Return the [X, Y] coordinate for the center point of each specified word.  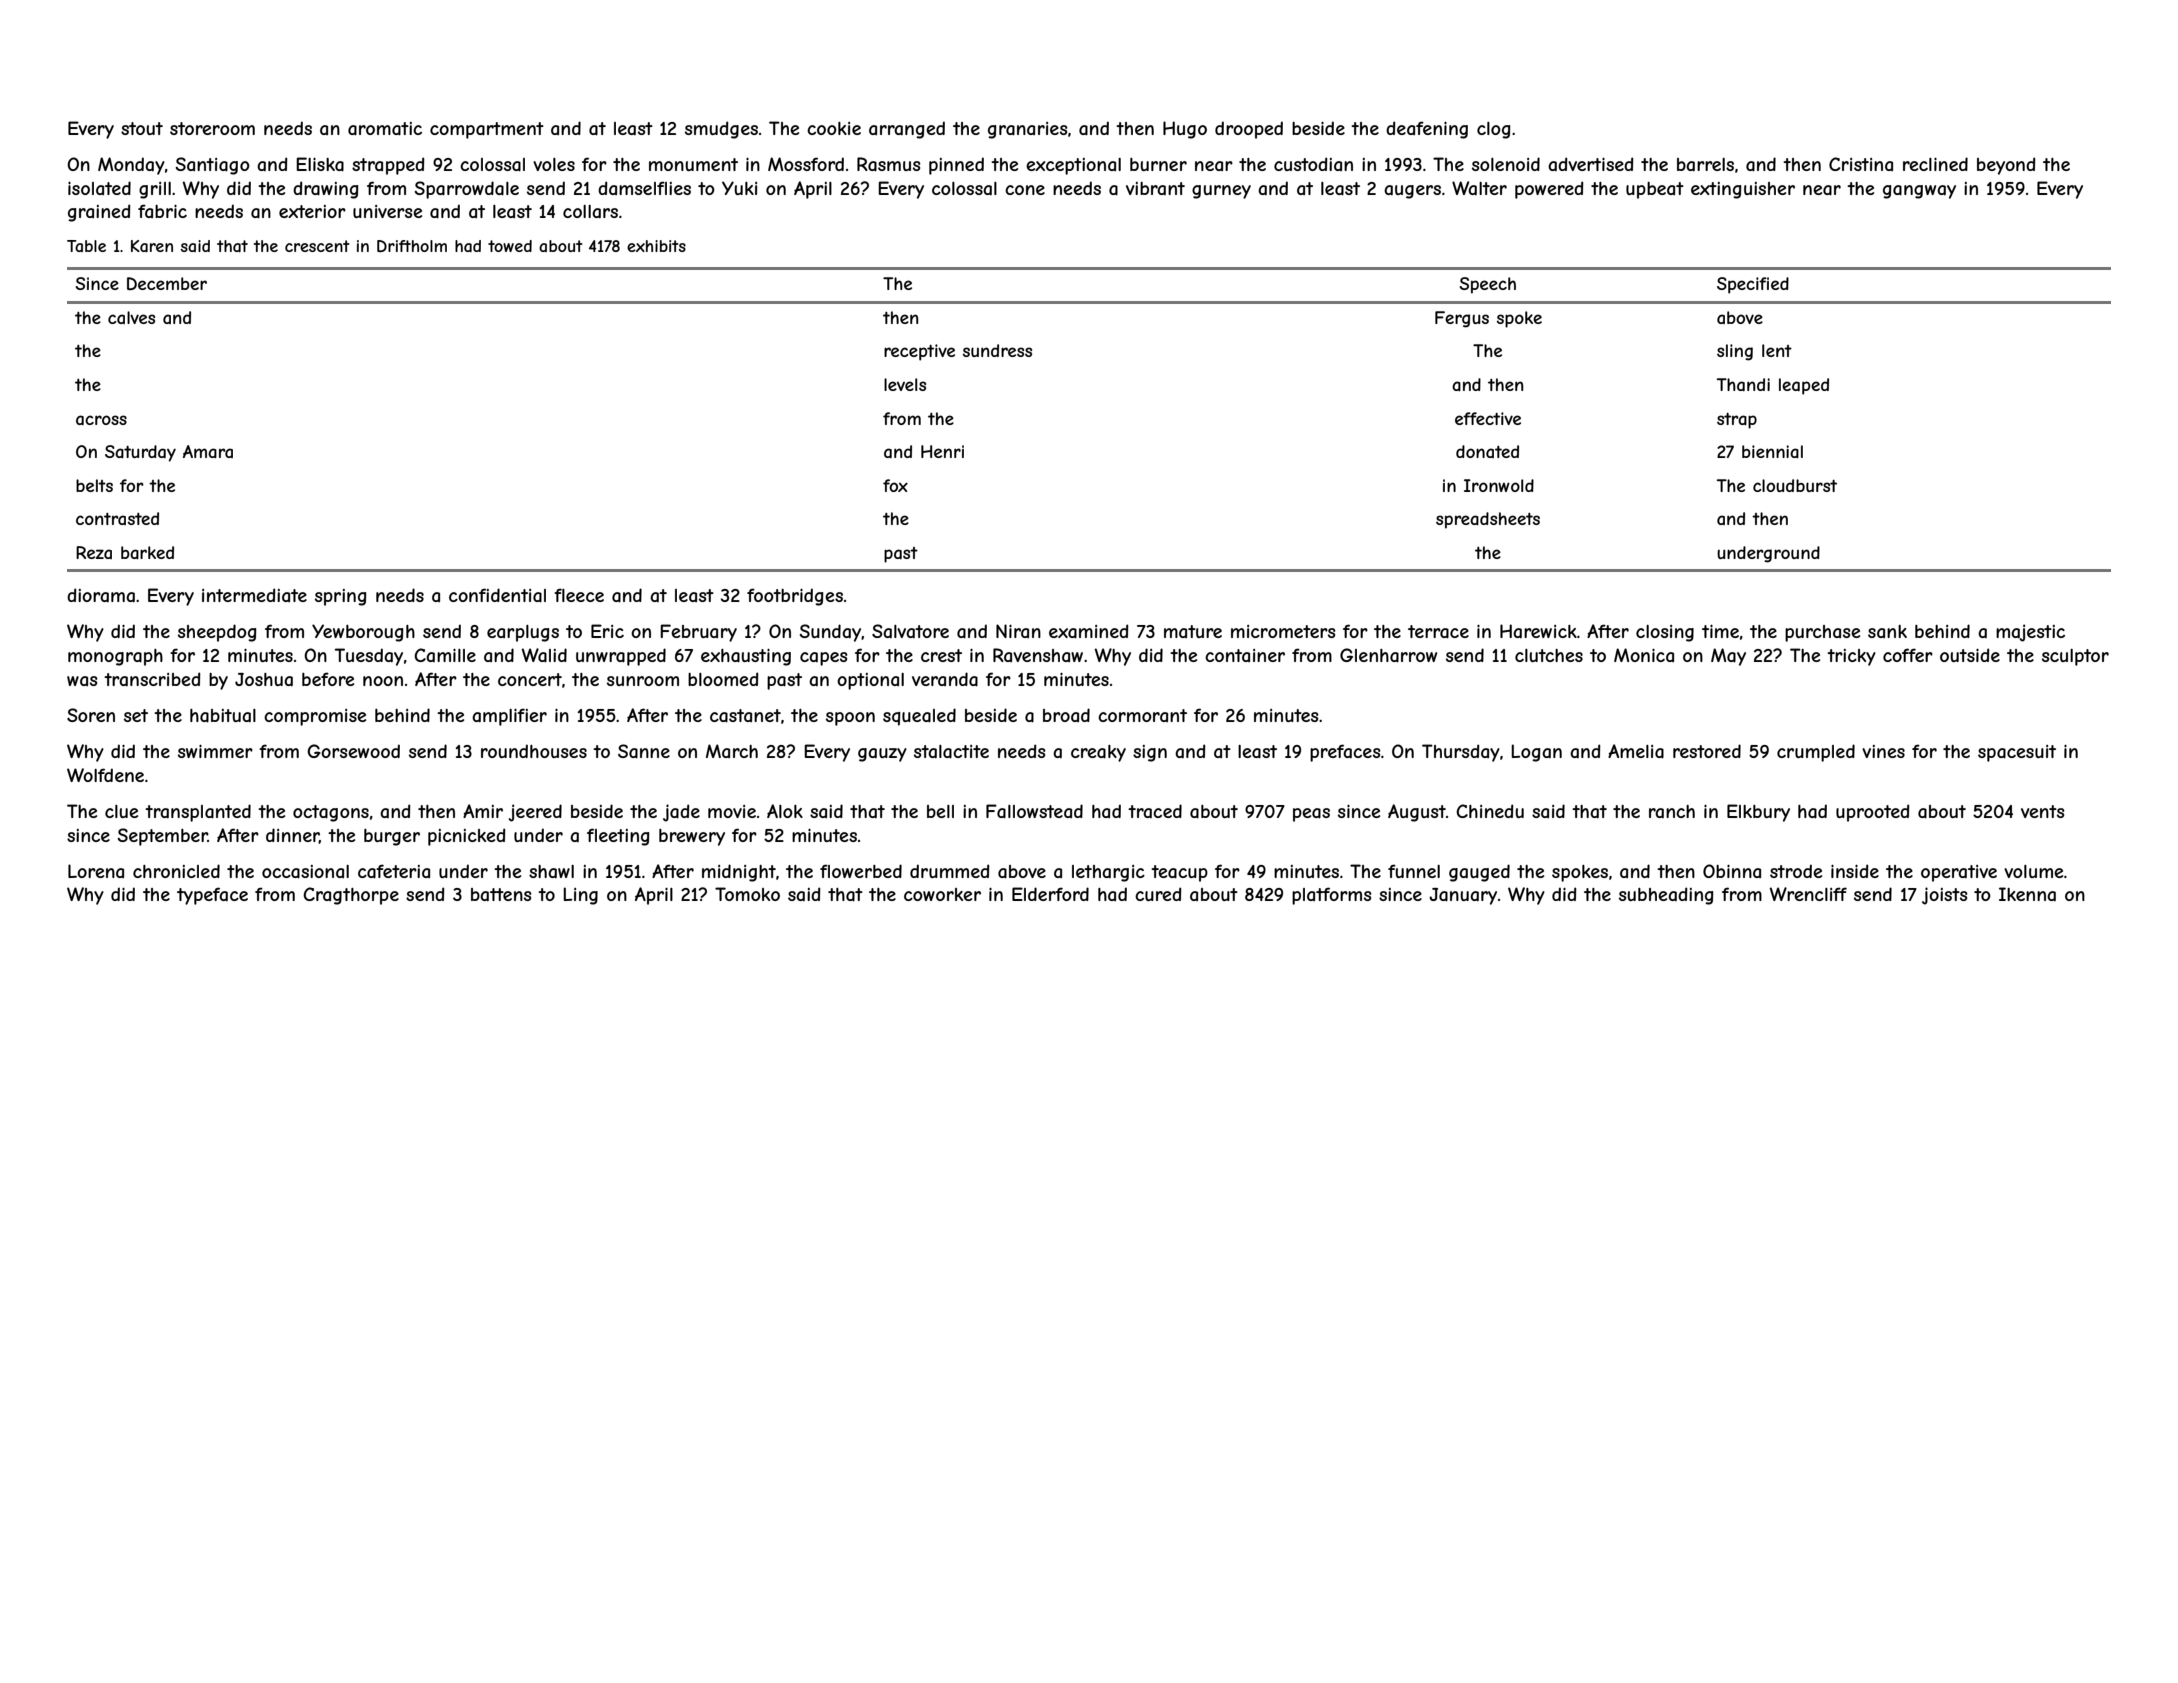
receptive [919, 352]
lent [1777, 350]
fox [895, 485]
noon [383, 681]
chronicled [176, 871]
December [167, 283]
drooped [1249, 130]
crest [941, 655]
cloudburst [1795, 485]
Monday [131, 166]
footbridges [795, 597]
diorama [101, 595]
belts [94, 485]
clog [1494, 130]
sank [1887, 631]
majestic [2030, 633]
